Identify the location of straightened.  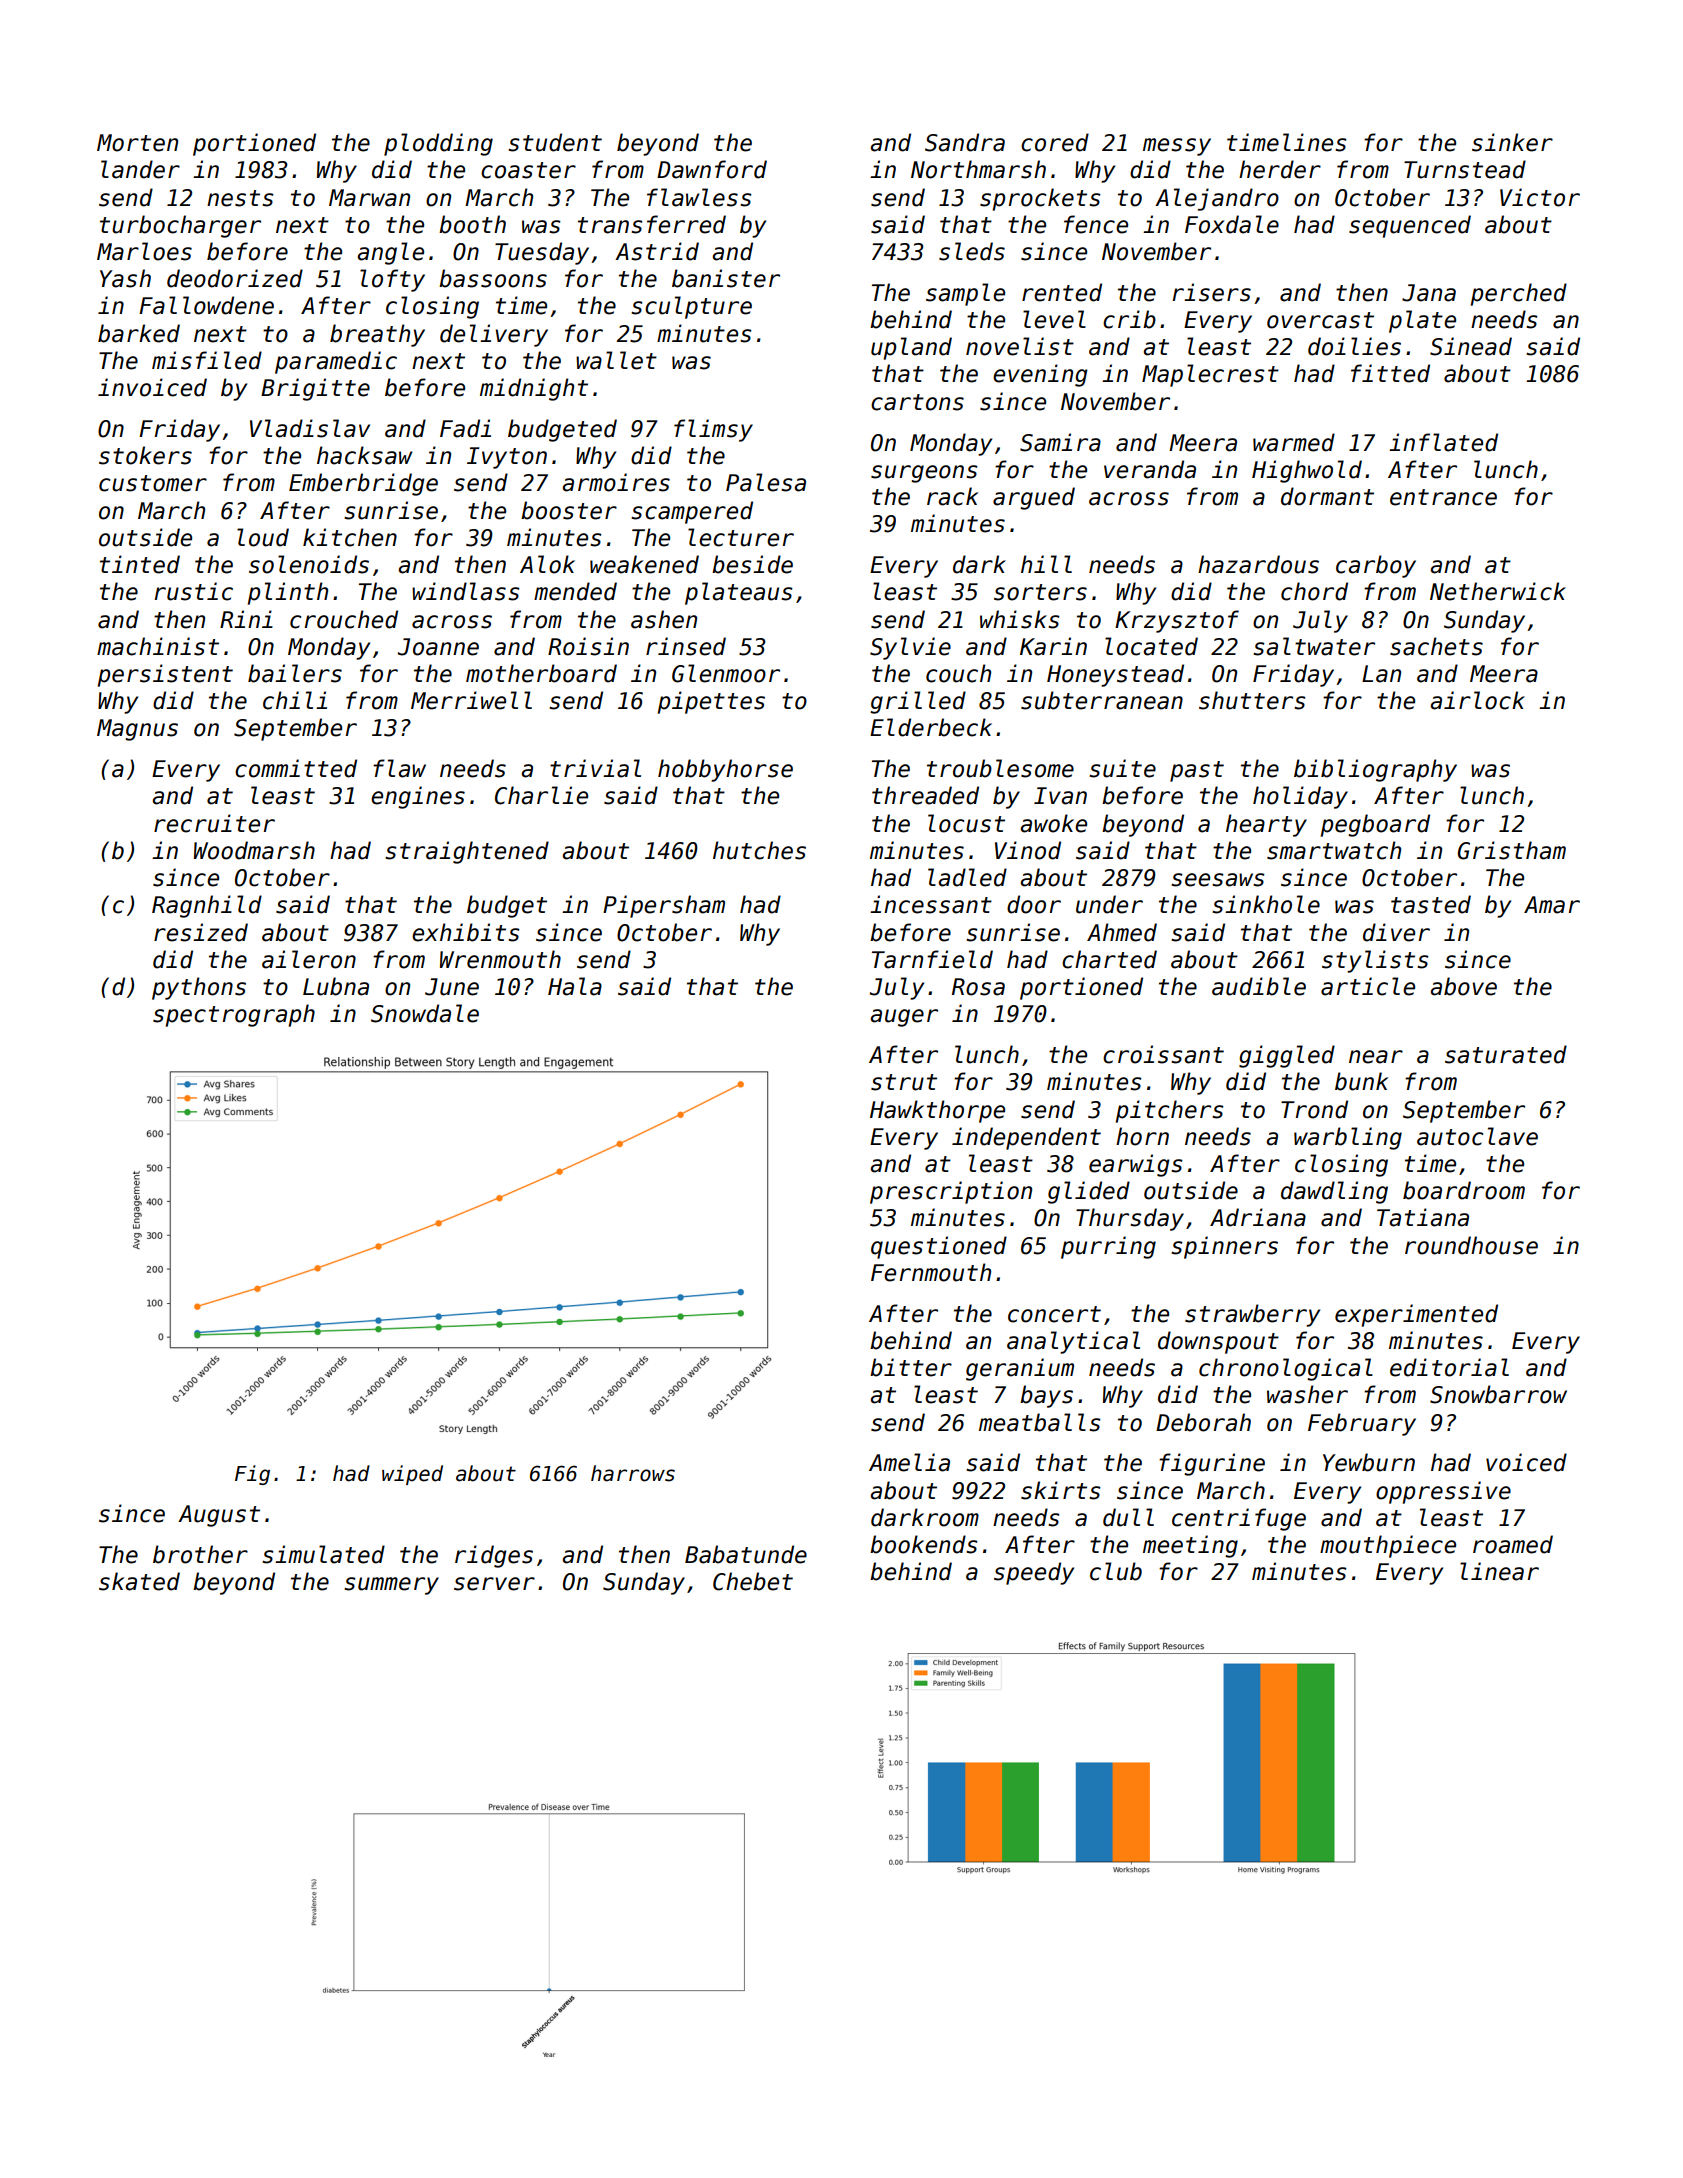
(467, 852).
